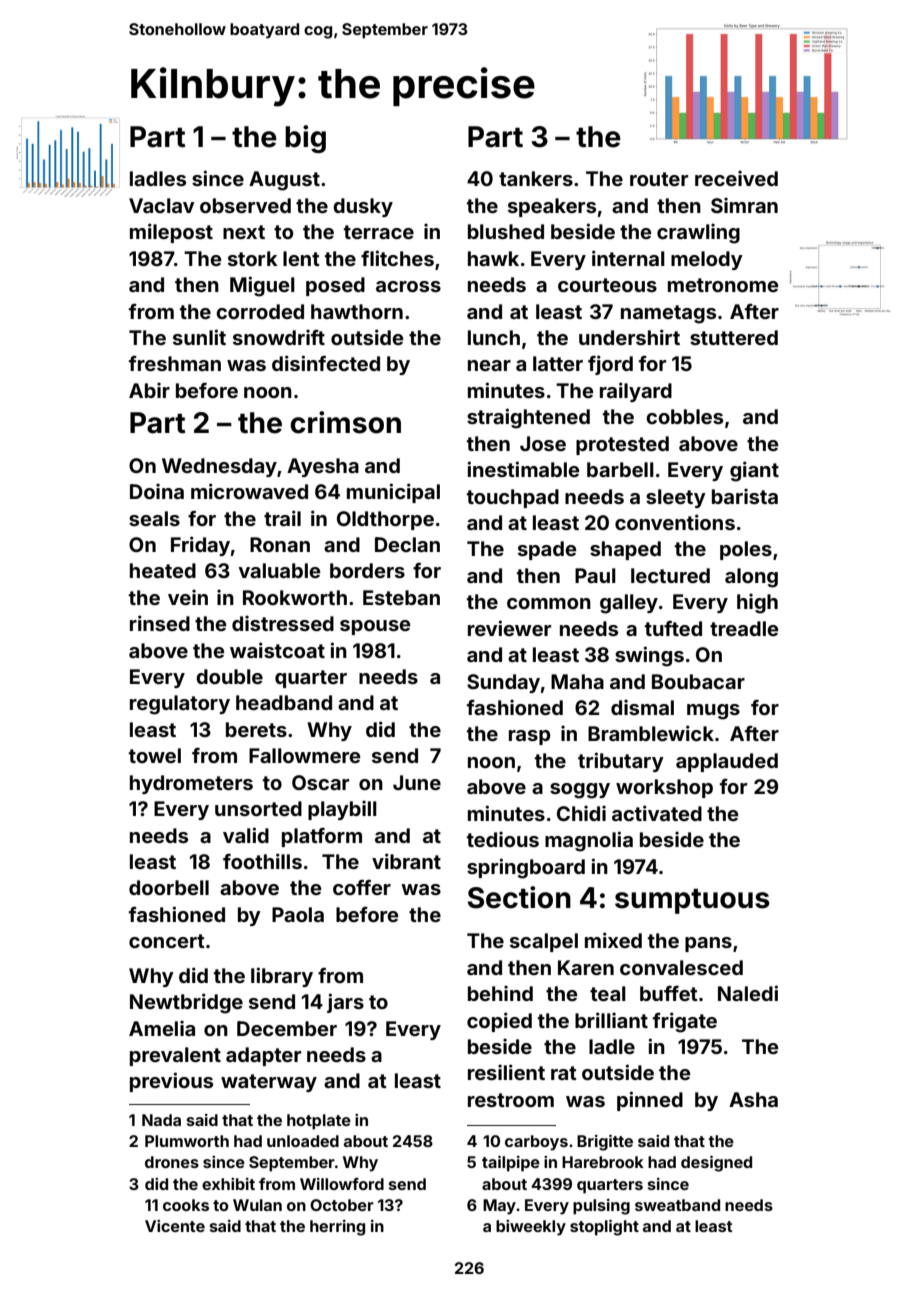  Describe the element at coordinates (536, 178) in the screenshot. I see `tankers` at that location.
